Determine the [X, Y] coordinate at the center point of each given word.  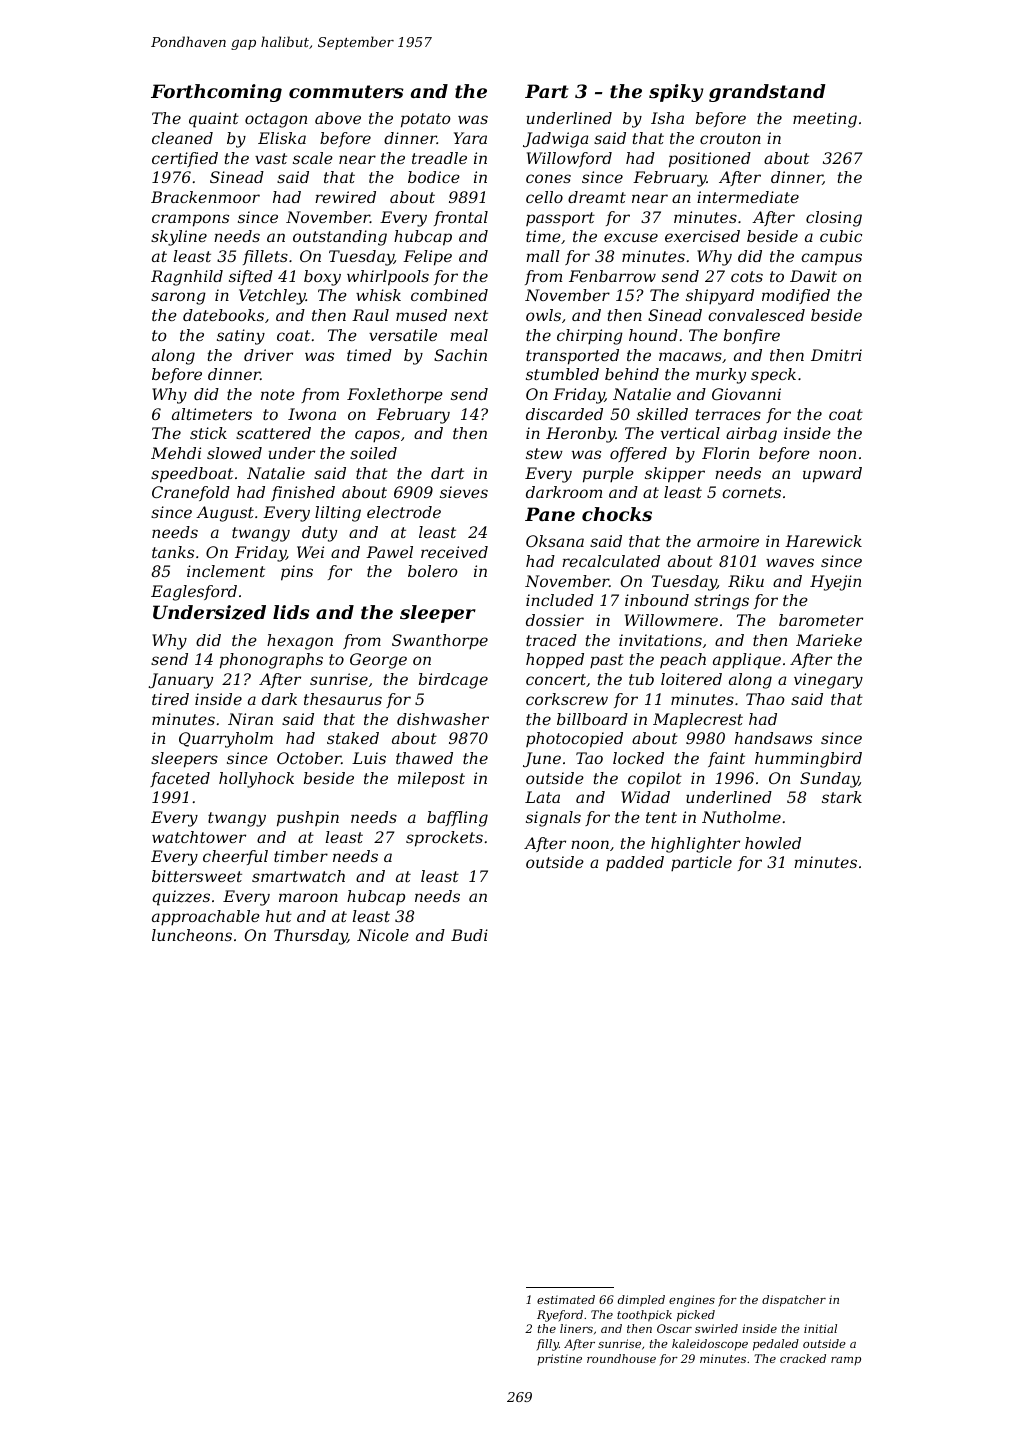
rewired [345, 197]
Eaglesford [194, 593]
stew [544, 453]
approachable [206, 917]
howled [773, 843]
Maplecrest [698, 720]
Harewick [823, 541]
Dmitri [836, 355]
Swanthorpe [440, 641]
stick [208, 433]
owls [543, 315]
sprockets [444, 839]
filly [547, 1345]
